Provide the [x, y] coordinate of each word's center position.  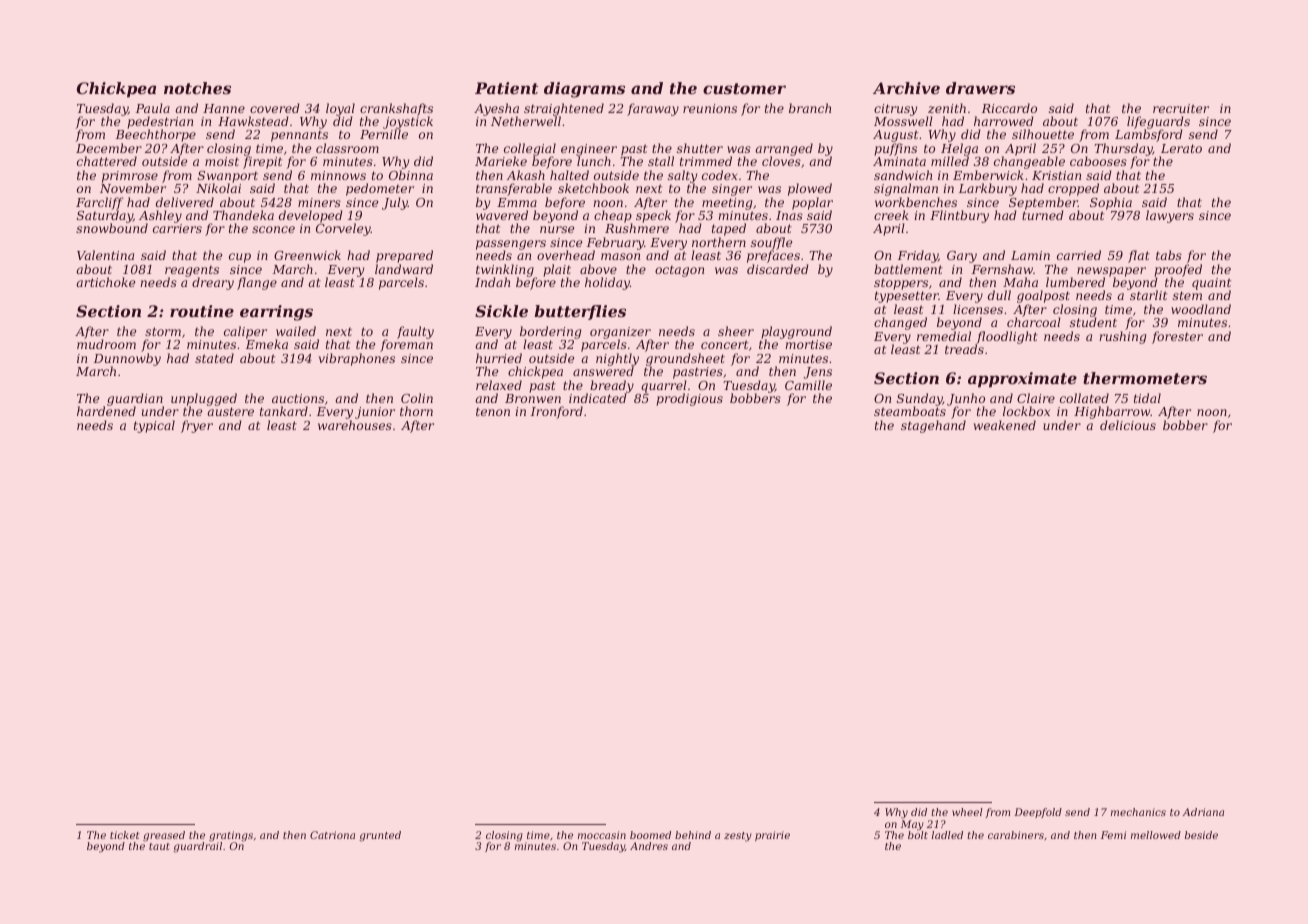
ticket [125, 835]
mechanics [1138, 812]
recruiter [1181, 108]
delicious [1128, 425]
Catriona [332, 835]
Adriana [1203, 812]
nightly [617, 360]
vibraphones [357, 359]
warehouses [355, 425]
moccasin [602, 835]
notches [197, 88]
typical [154, 426]
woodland [1201, 309]
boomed [650, 835]
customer [744, 88]
